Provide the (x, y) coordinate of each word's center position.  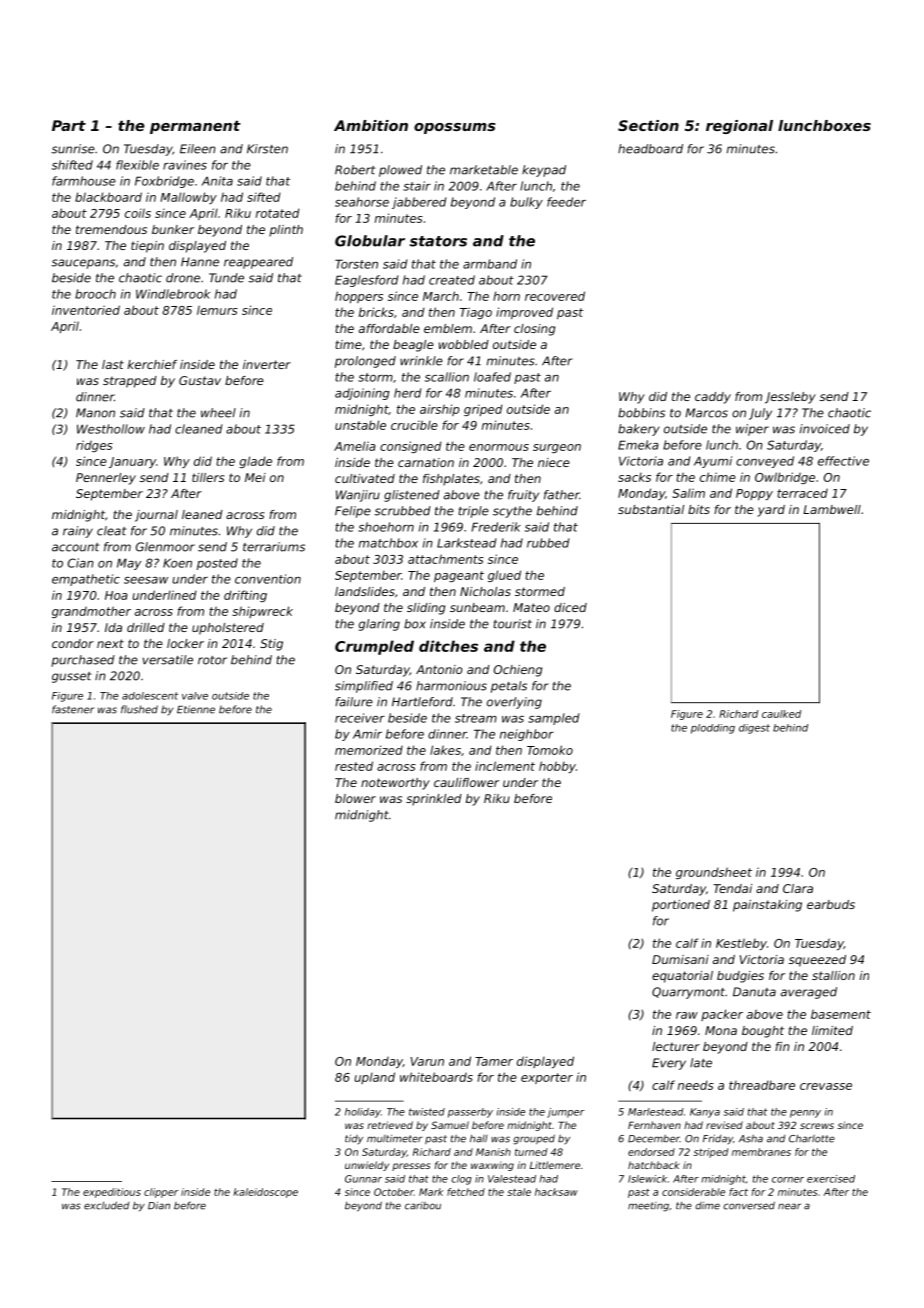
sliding (426, 609)
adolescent (150, 696)
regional (739, 127)
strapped (130, 382)
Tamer (494, 1061)
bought (763, 1032)
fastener (73, 709)
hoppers (359, 297)
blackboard (108, 197)
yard (771, 511)
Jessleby (790, 398)
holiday (363, 1113)
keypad (544, 171)
